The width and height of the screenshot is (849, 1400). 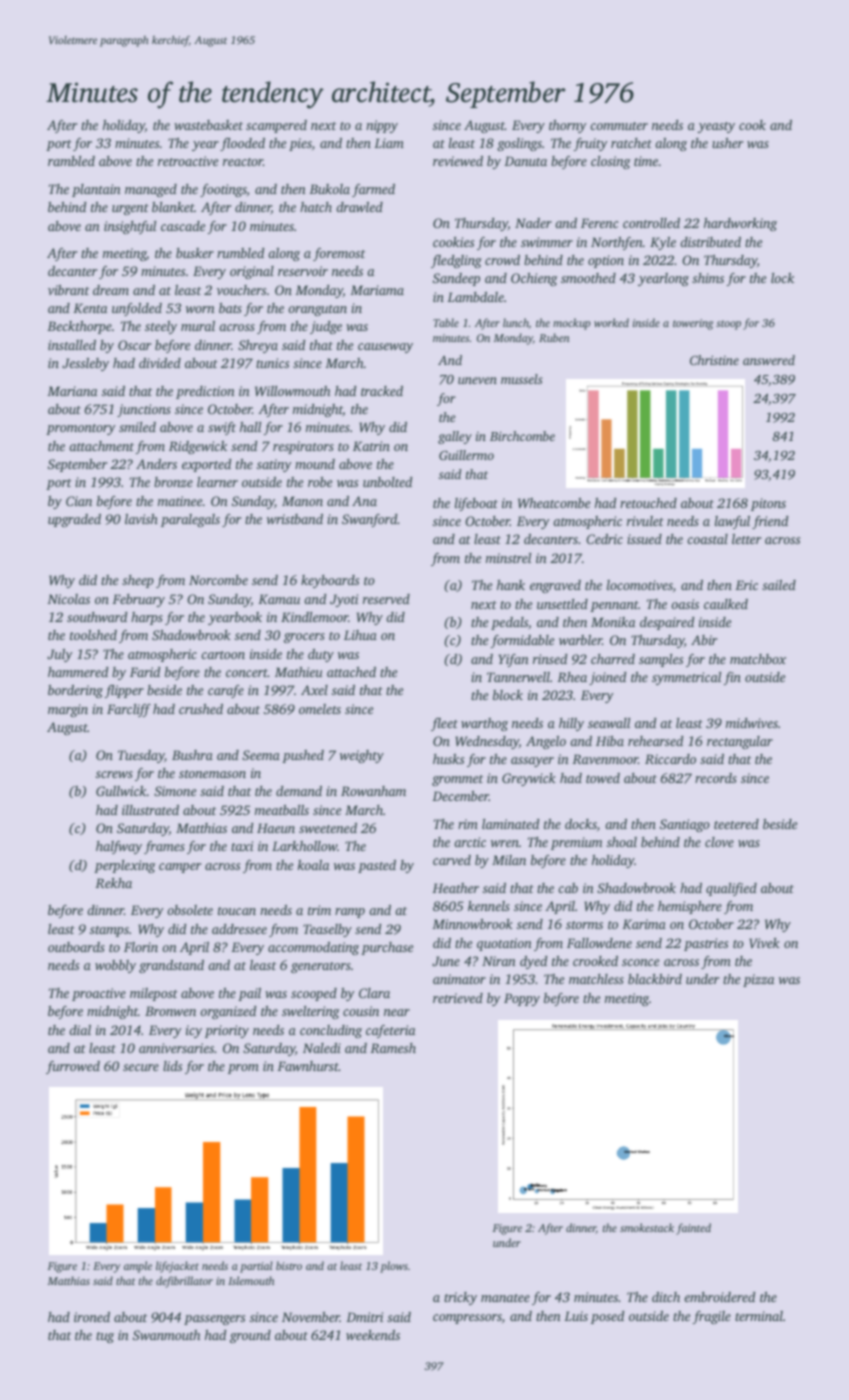 What do you see at coordinates (387, 482) in the screenshot?
I see `unbolted` at bounding box center [387, 482].
